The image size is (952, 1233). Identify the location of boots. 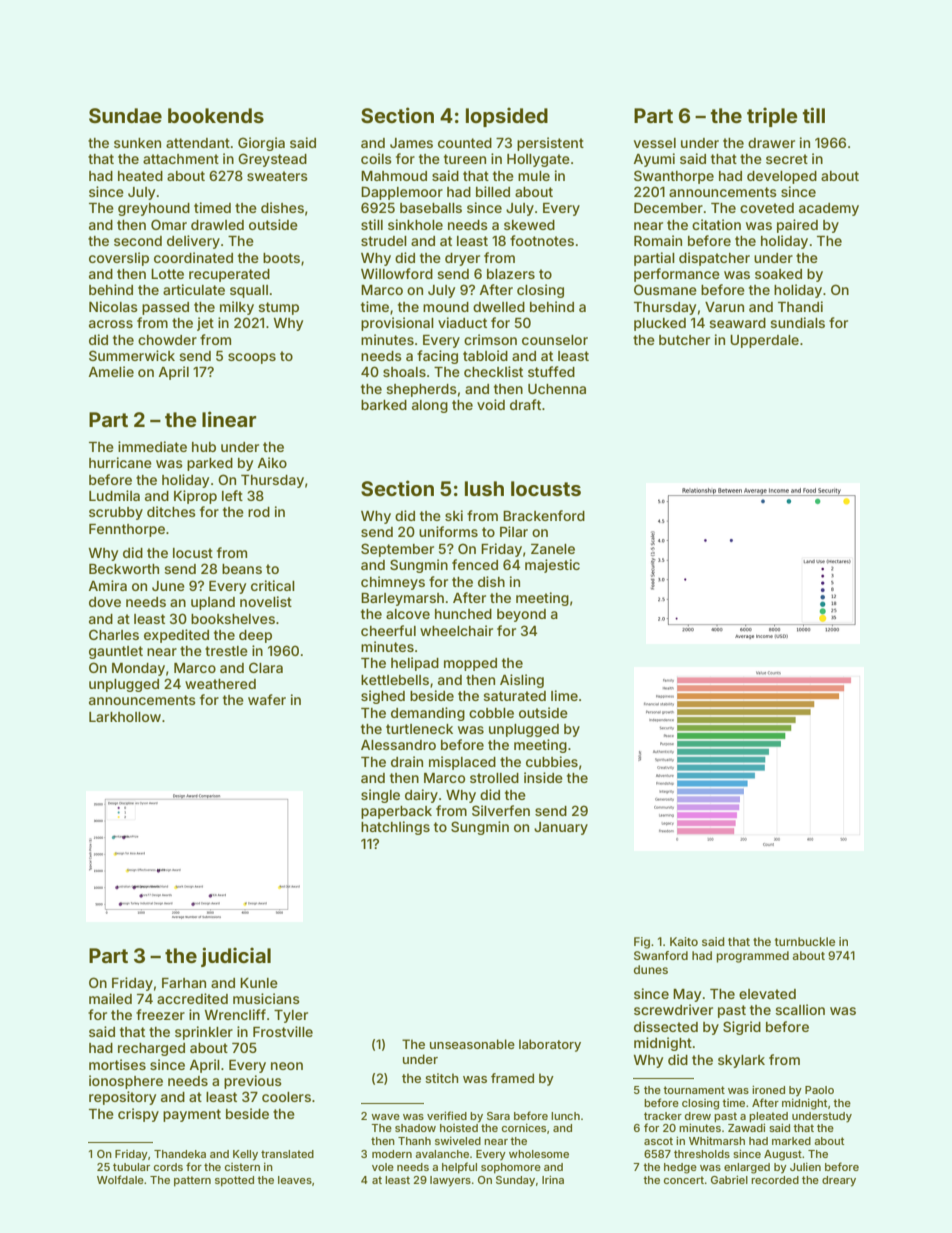
(281, 258).
